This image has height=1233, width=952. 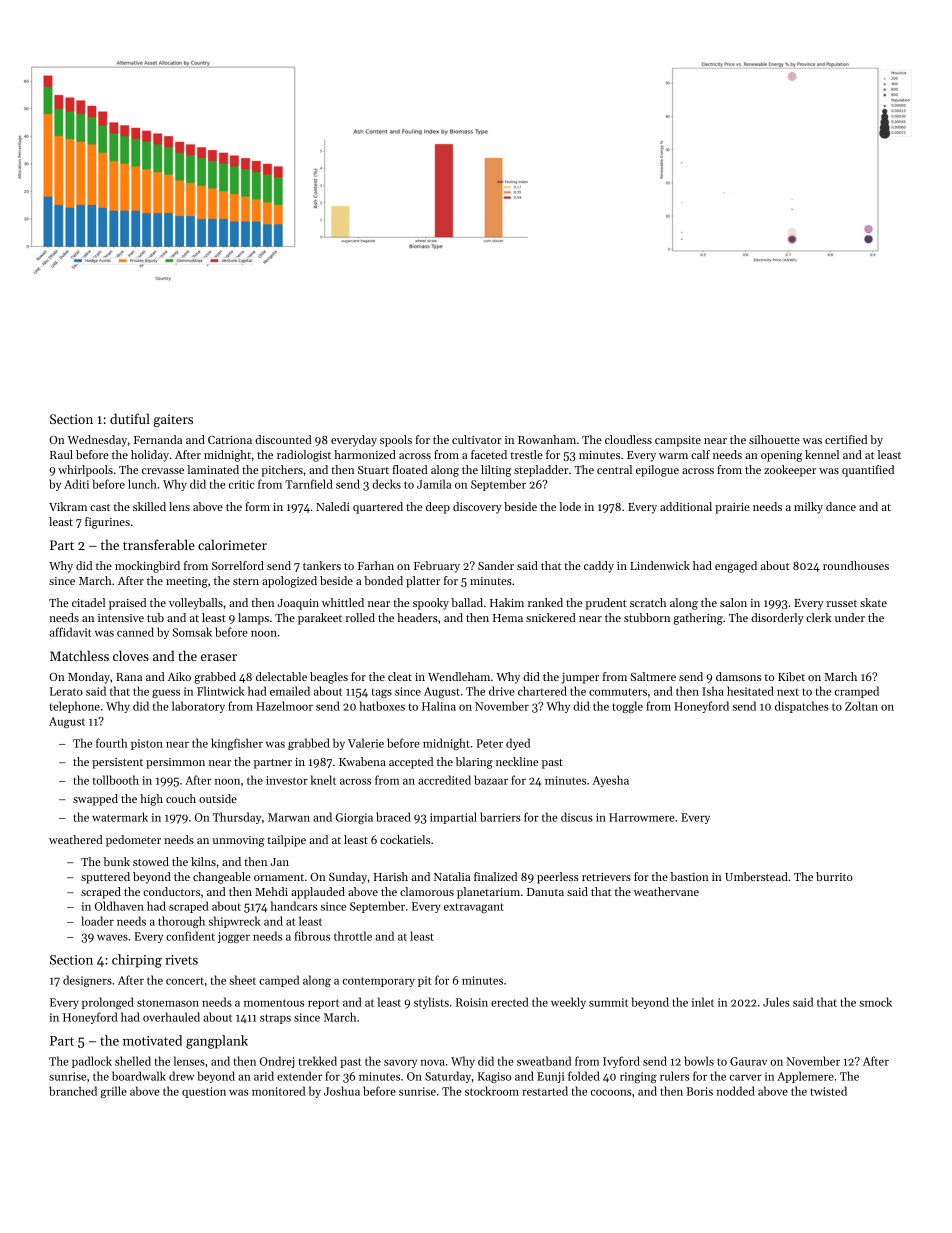 What do you see at coordinates (85, 471) in the image?
I see `whirlpools` at bounding box center [85, 471].
